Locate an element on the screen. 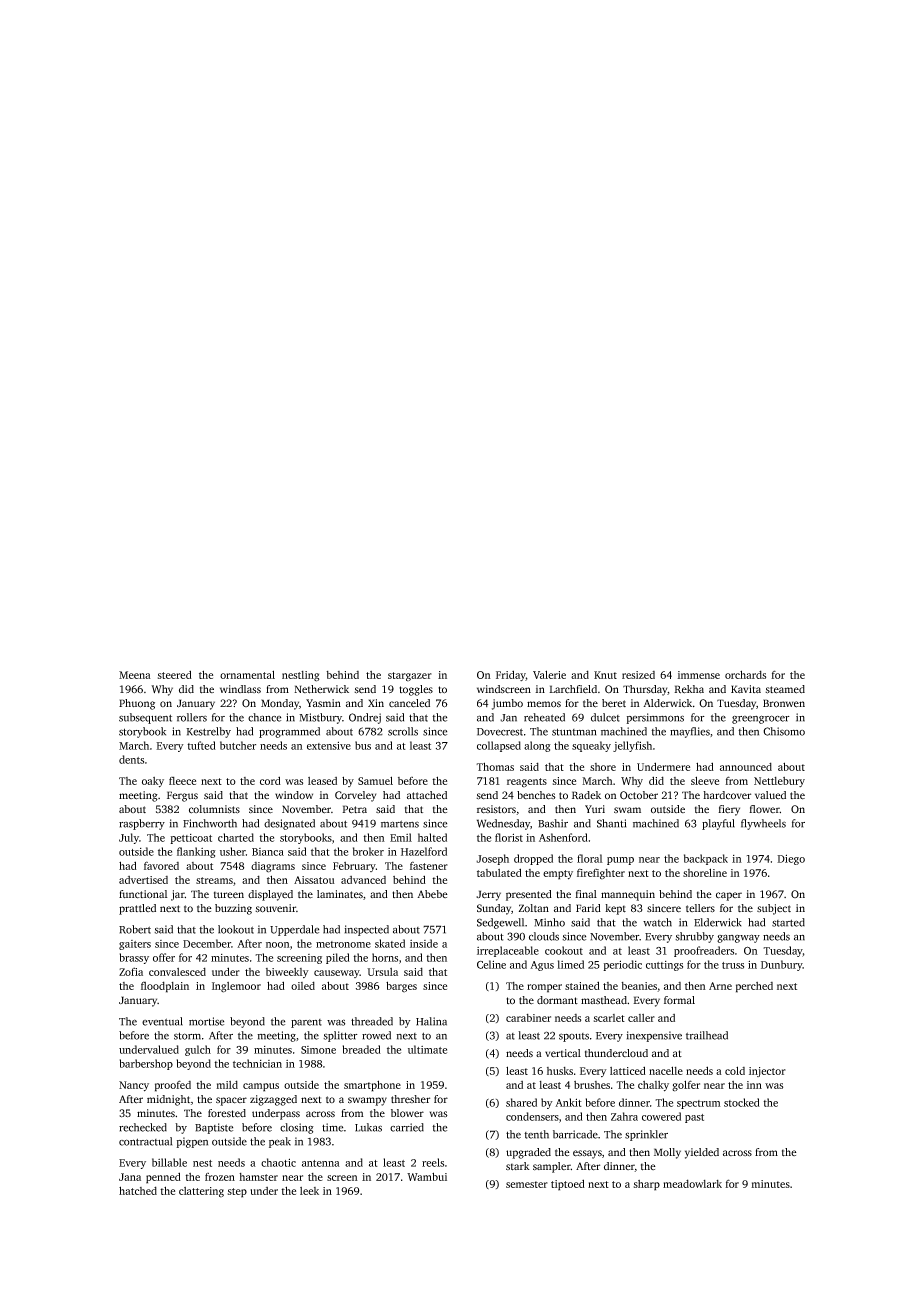  rollers is located at coordinates (192, 717).
